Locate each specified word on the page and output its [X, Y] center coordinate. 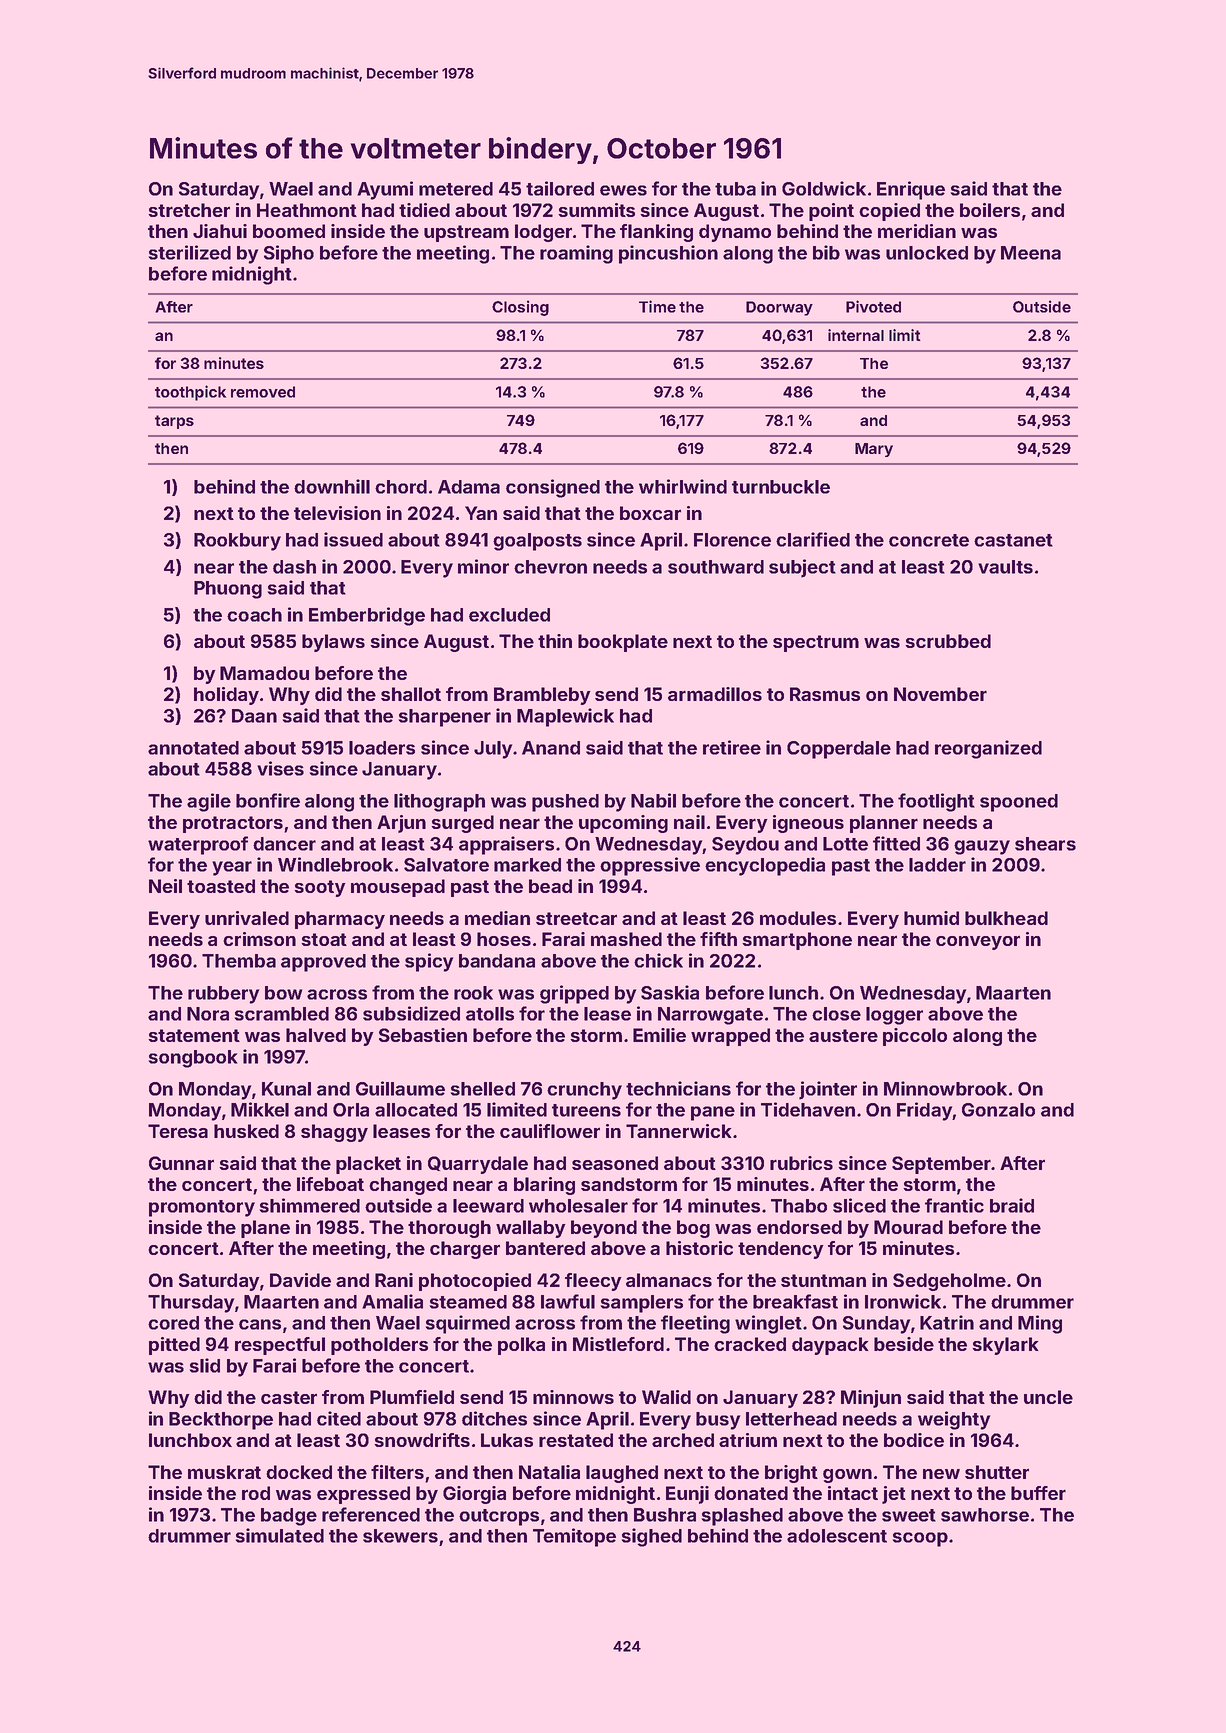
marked [527, 865]
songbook [193, 1059]
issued [353, 539]
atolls [490, 1014]
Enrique [911, 190]
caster [289, 1397]
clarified [813, 539]
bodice [914, 1440]
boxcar [650, 513]
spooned [1019, 803]
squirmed [468, 1324]
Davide [300, 1280]
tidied [424, 210]
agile [209, 802]
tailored [560, 188]
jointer [828, 1090]
